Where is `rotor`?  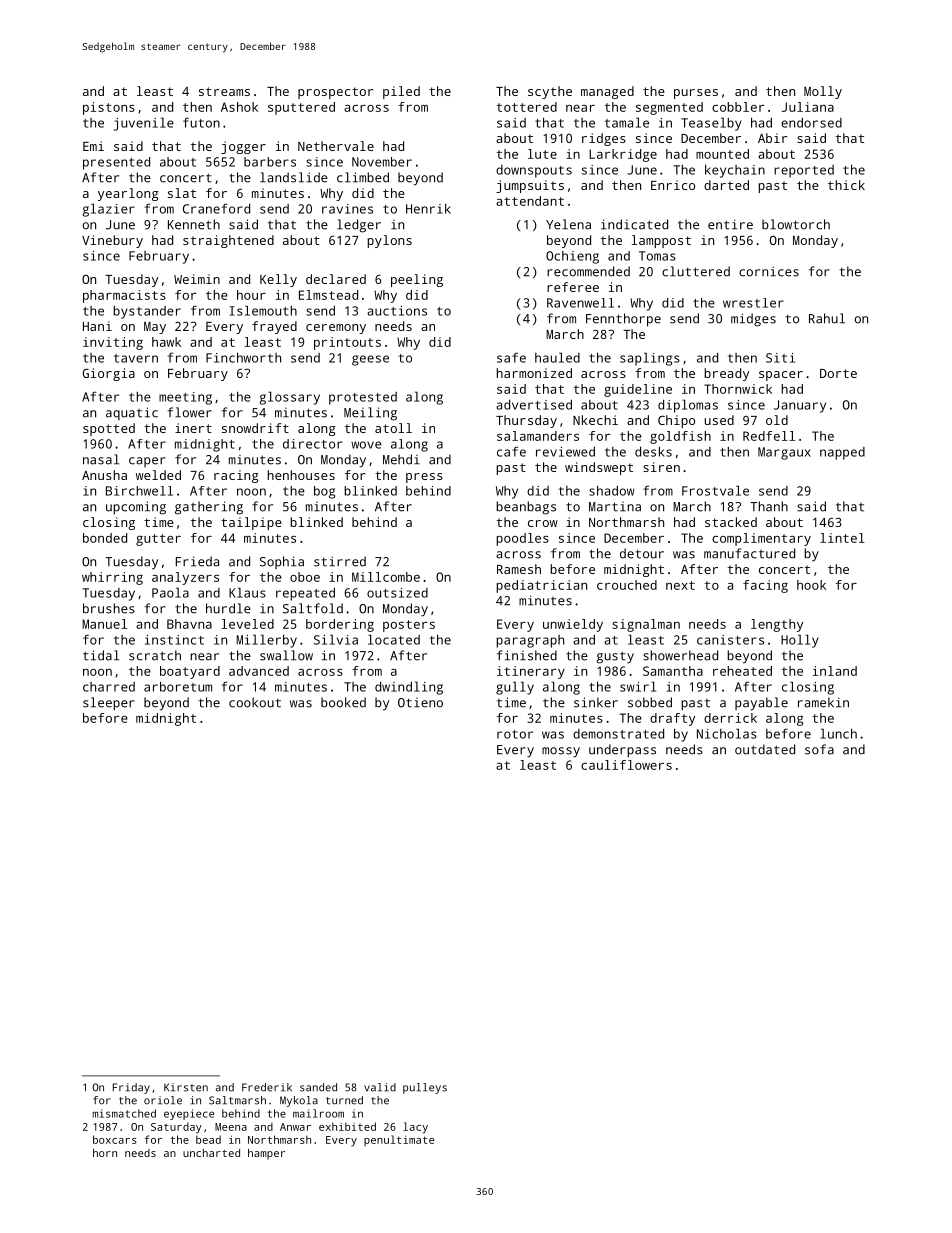 rotor is located at coordinates (515, 734).
